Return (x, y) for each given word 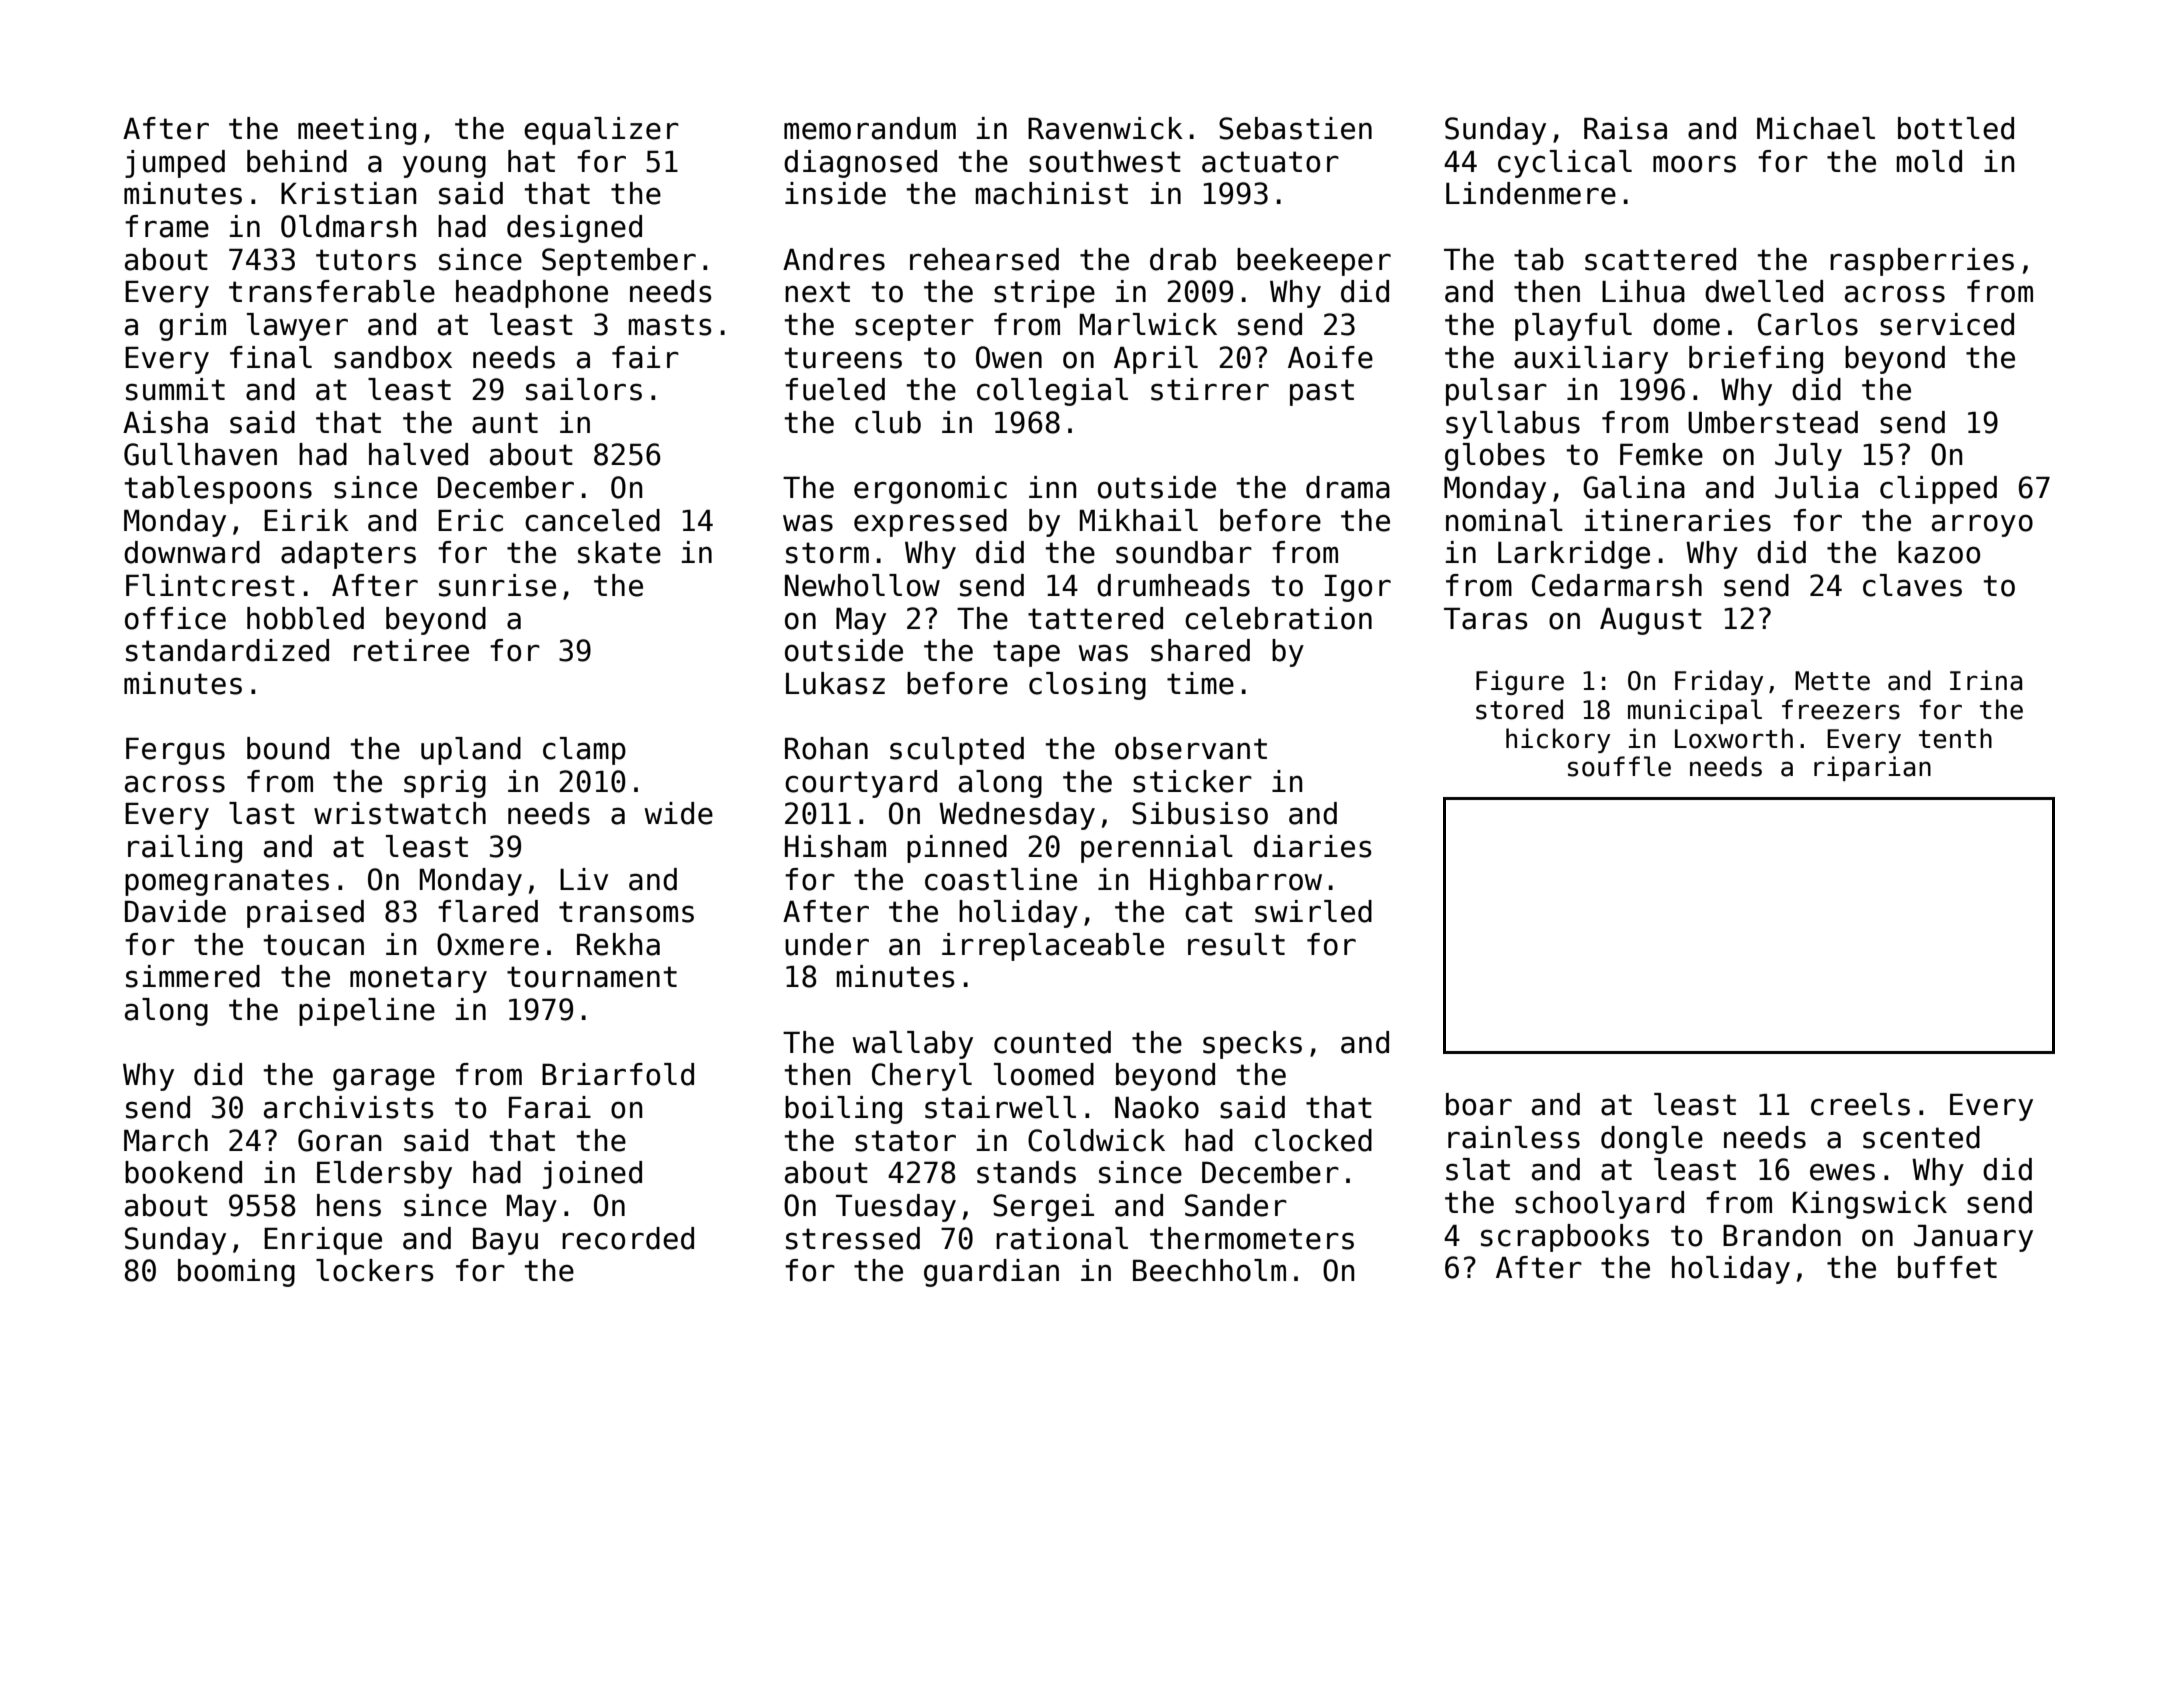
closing (1087, 686)
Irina (1986, 680)
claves (1912, 585)
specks (1252, 1045)
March (166, 1140)
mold (1929, 161)
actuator (1270, 162)
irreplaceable (1053, 947)
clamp (584, 751)
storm (827, 553)
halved (418, 454)
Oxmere (488, 944)
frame (167, 226)
